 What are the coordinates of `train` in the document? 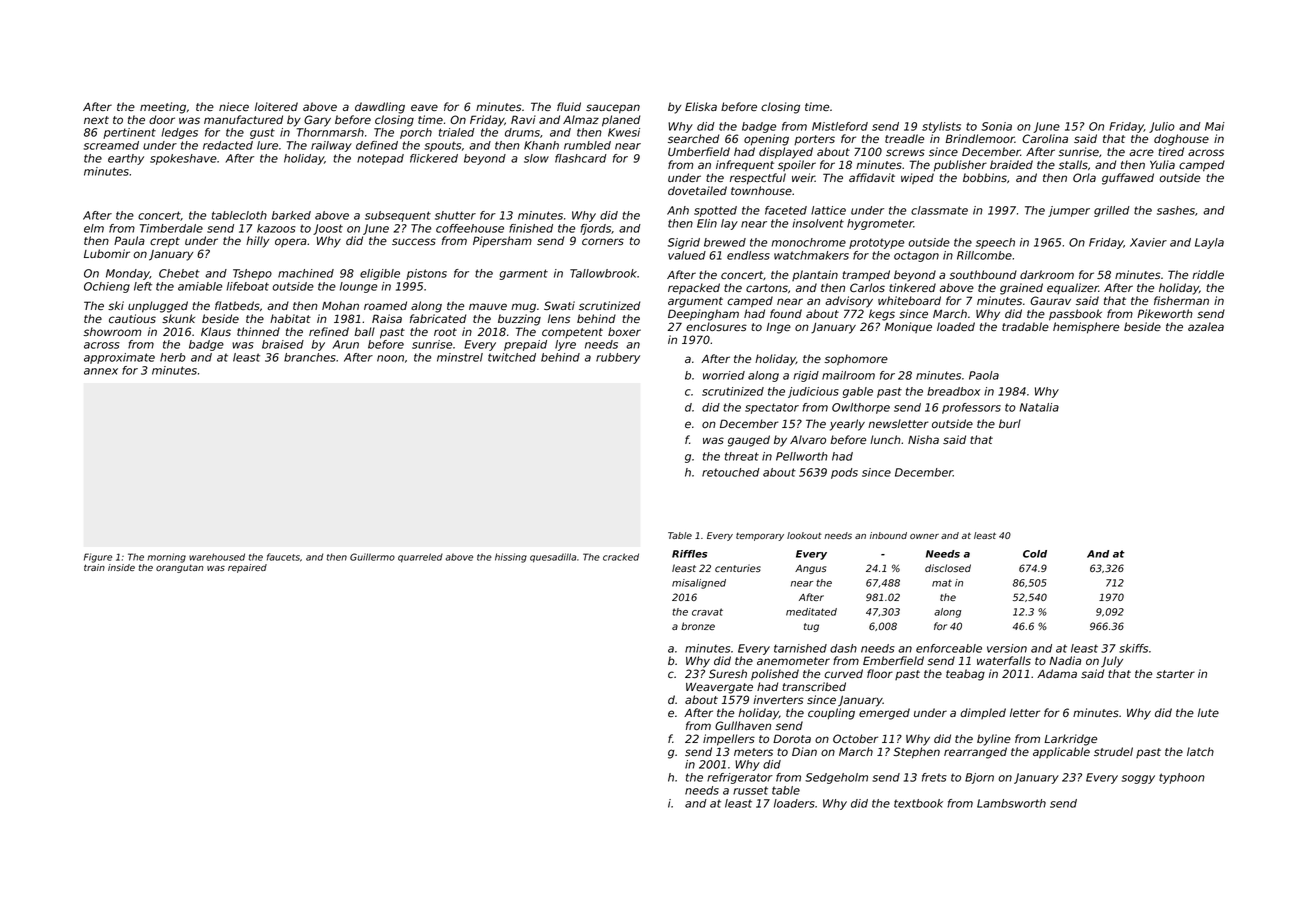 It's located at (94, 567).
